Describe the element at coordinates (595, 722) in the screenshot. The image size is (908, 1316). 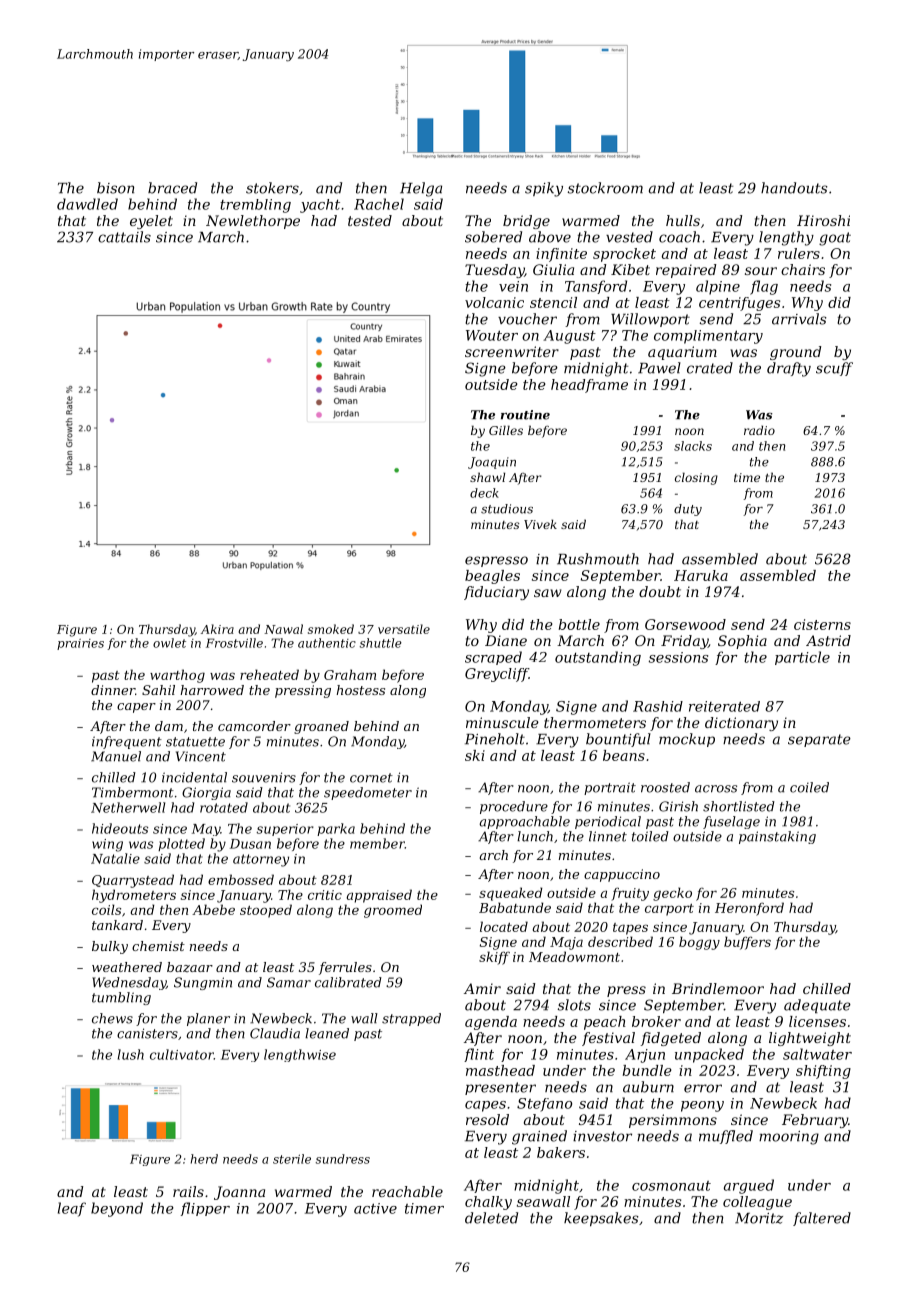
I see `thermometers` at that location.
